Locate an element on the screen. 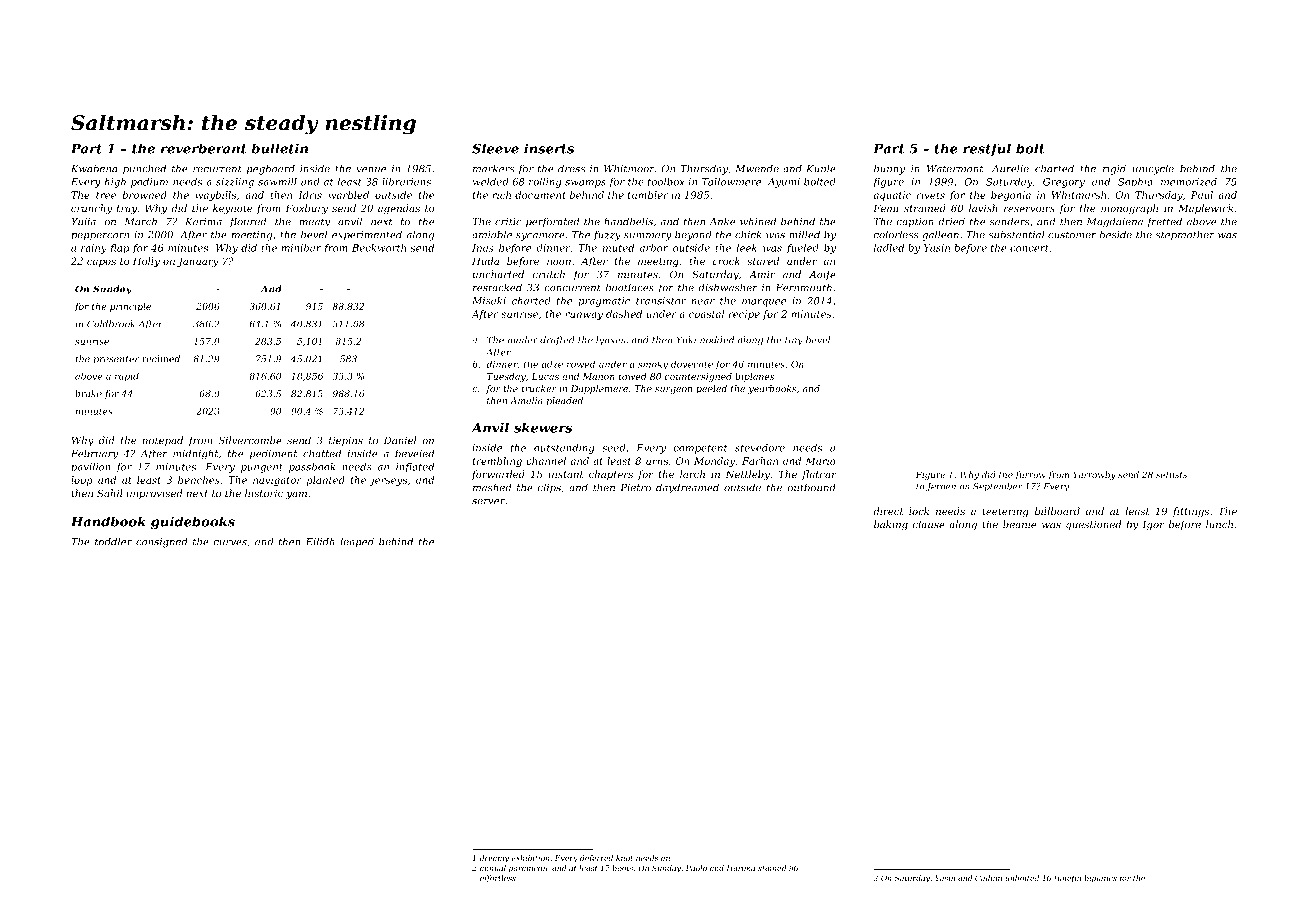 This screenshot has height=924, width=1308. toolbox is located at coordinates (666, 182).
